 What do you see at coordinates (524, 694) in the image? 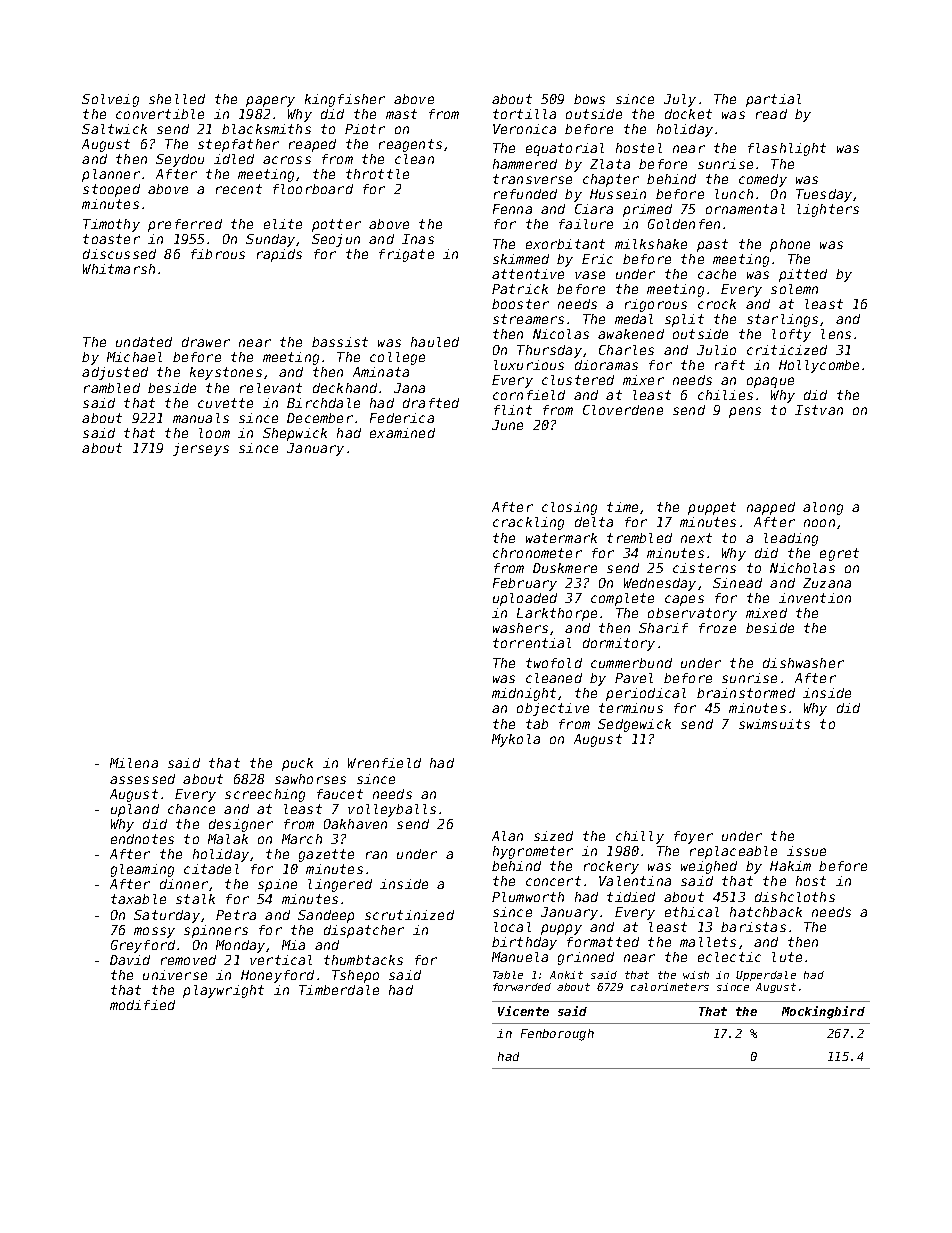
I see `midnight` at bounding box center [524, 694].
